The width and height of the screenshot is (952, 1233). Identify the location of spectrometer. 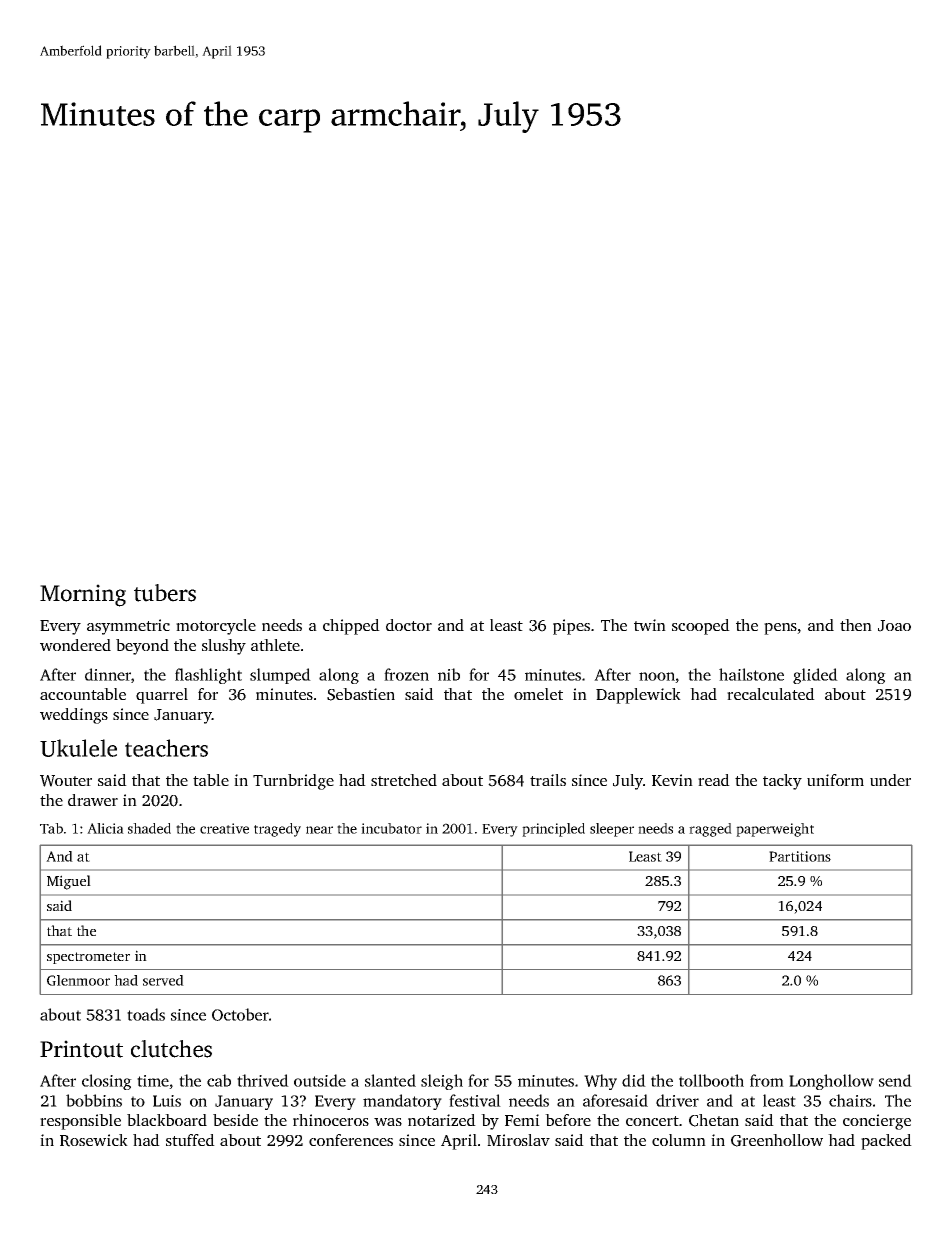
(88, 958).
